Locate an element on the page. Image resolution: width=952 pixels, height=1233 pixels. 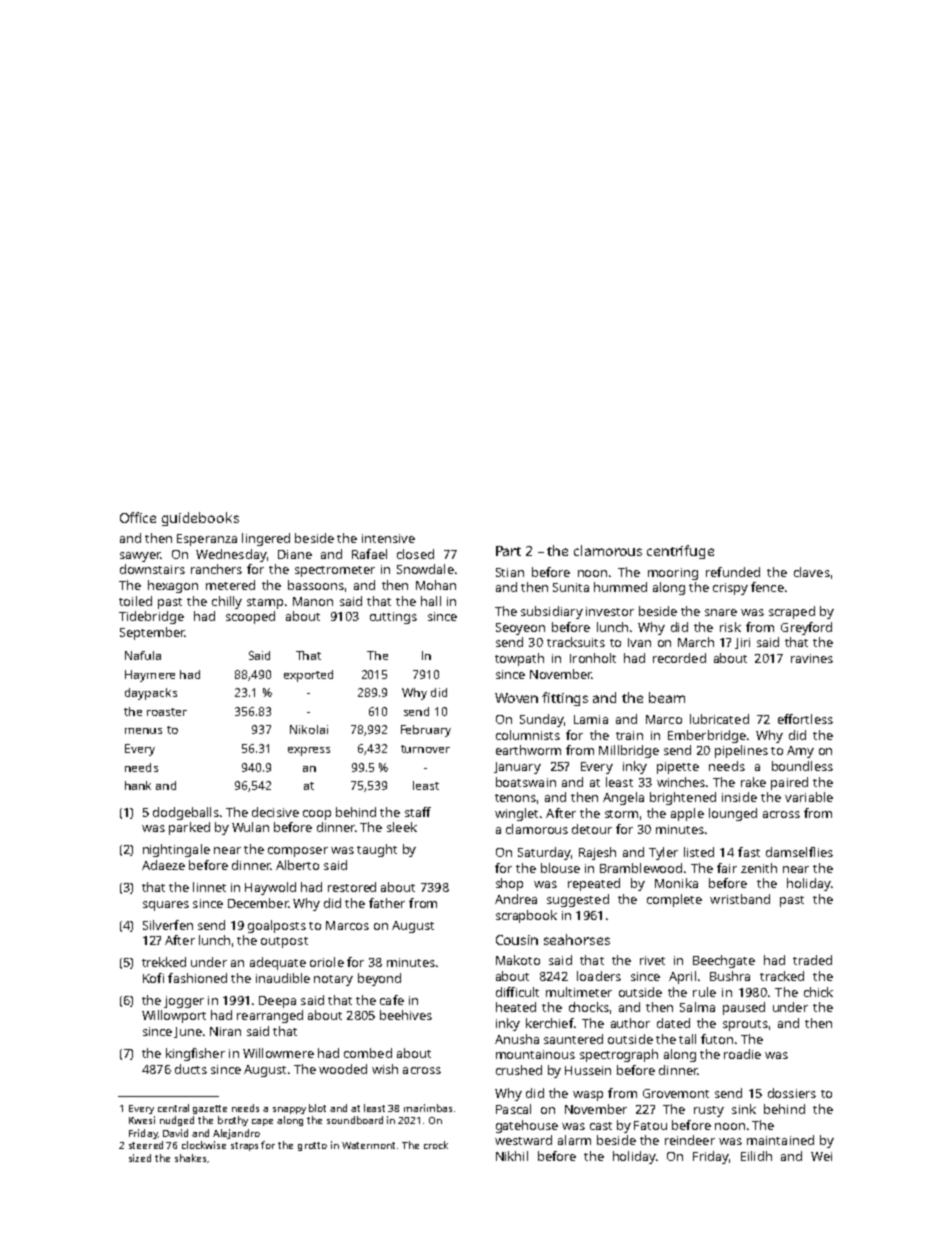
inaudible is located at coordinates (283, 978).
